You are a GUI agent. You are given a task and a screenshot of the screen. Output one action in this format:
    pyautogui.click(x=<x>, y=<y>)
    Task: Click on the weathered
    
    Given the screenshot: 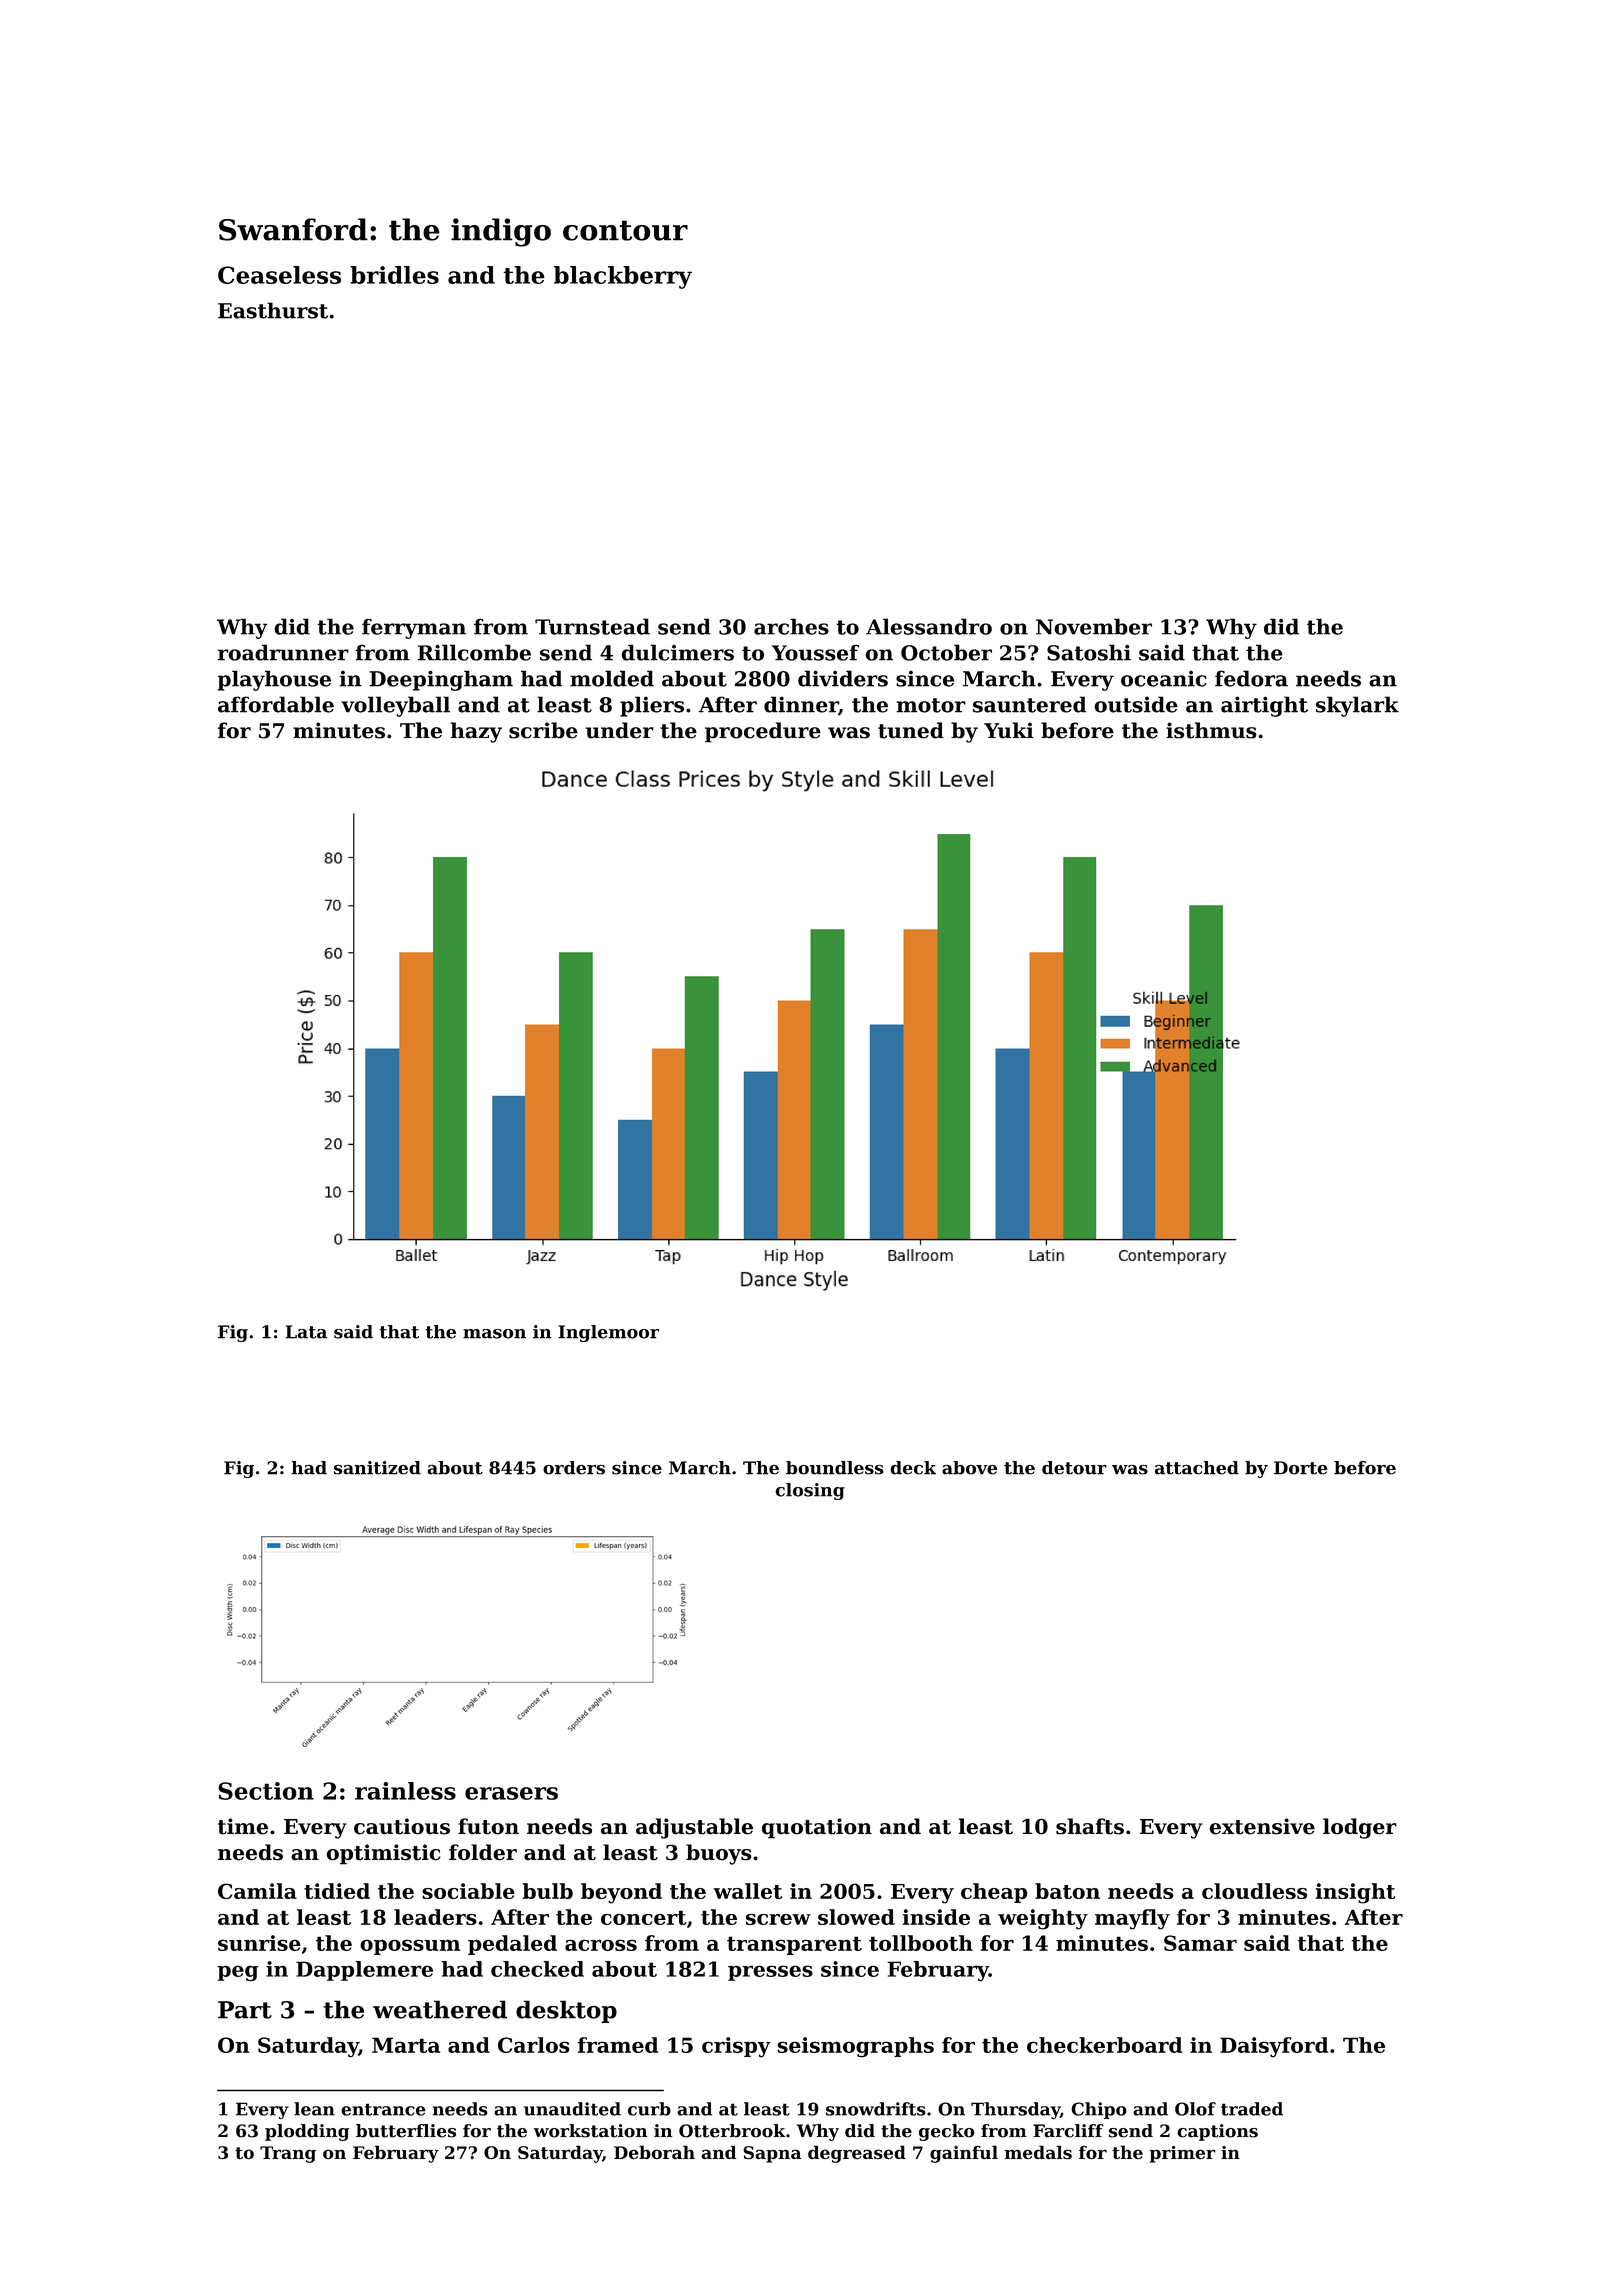 What is the action you would take?
    pyautogui.click(x=440, y=2009)
